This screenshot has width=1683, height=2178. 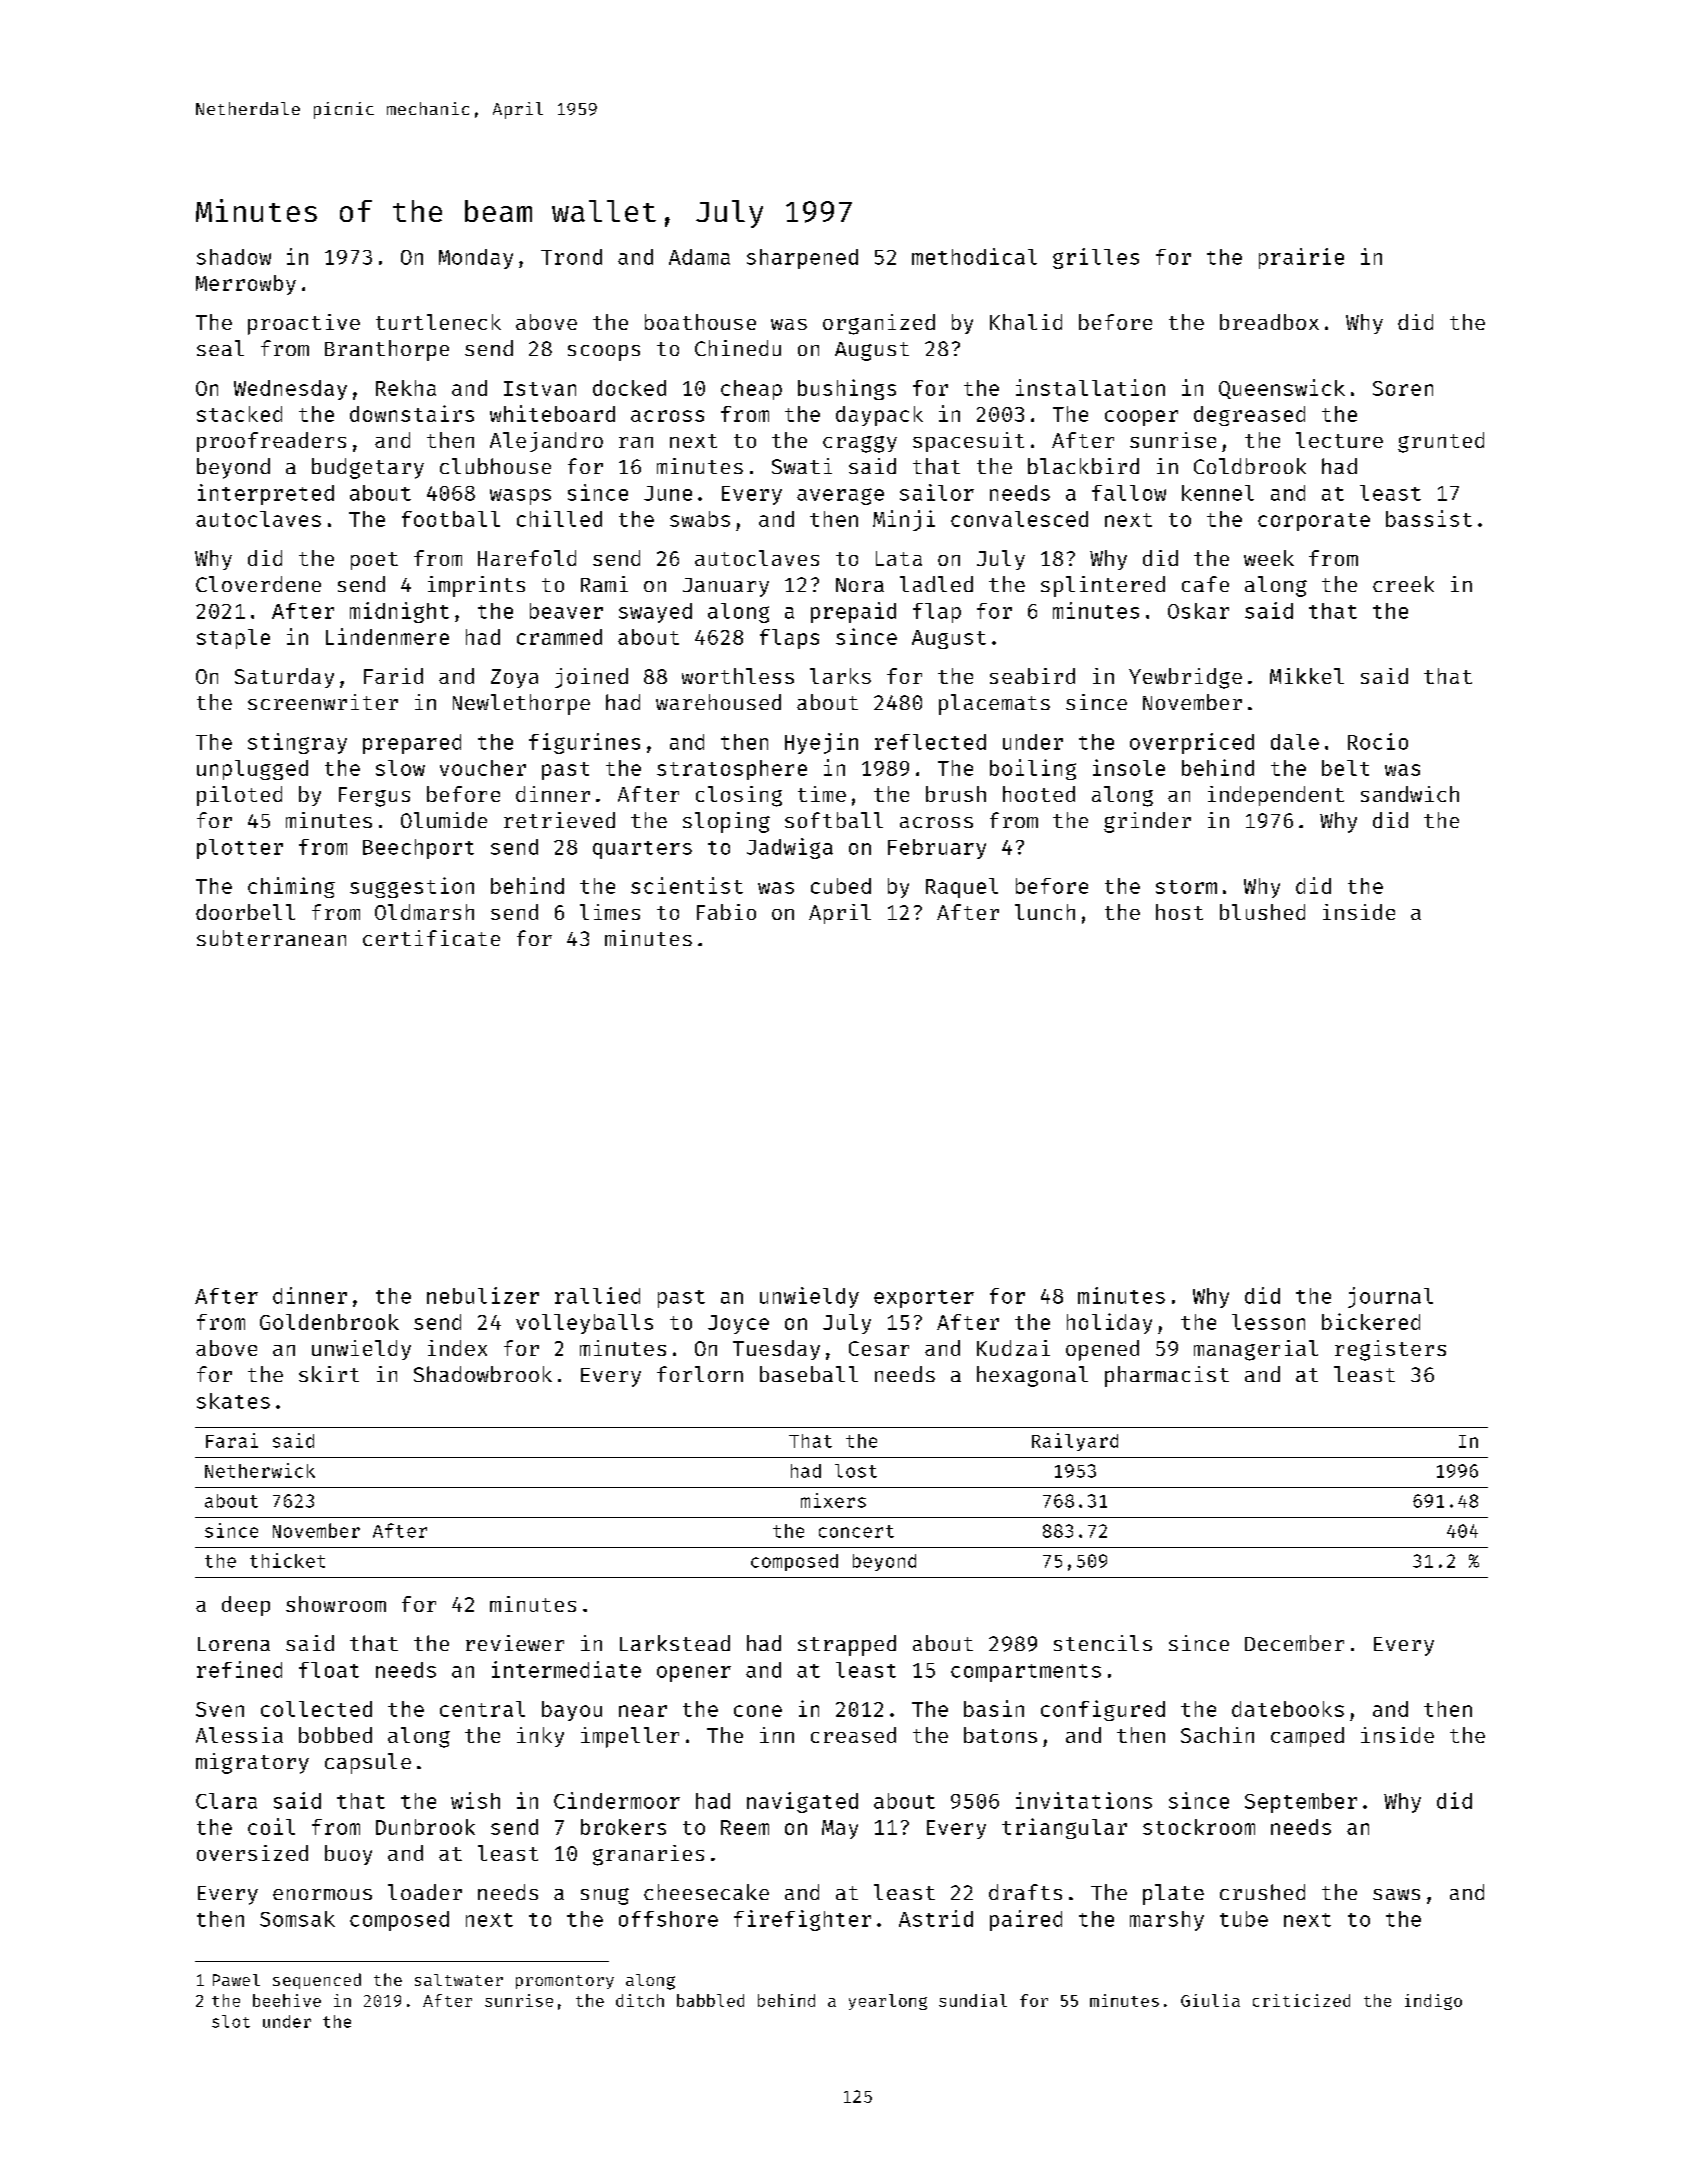 I want to click on Kudzai, so click(x=1013, y=1348).
